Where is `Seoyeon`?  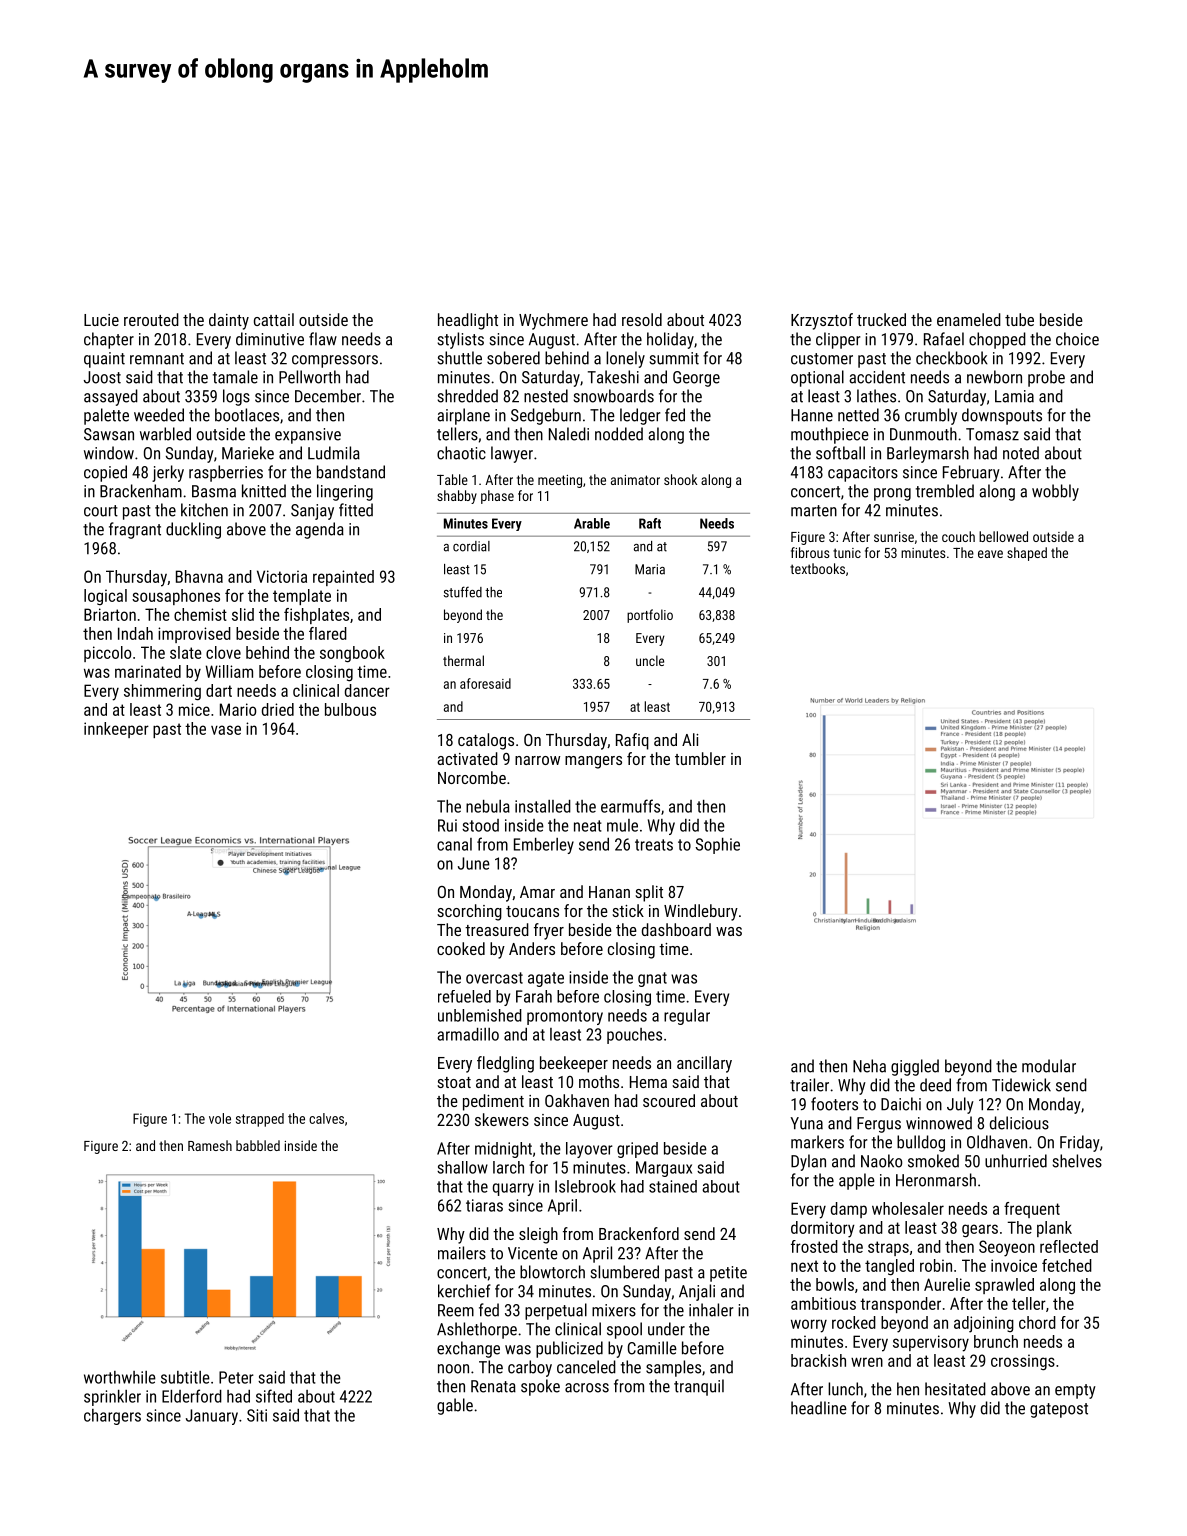
Seoyeon is located at coordinates (1007, 1248).
